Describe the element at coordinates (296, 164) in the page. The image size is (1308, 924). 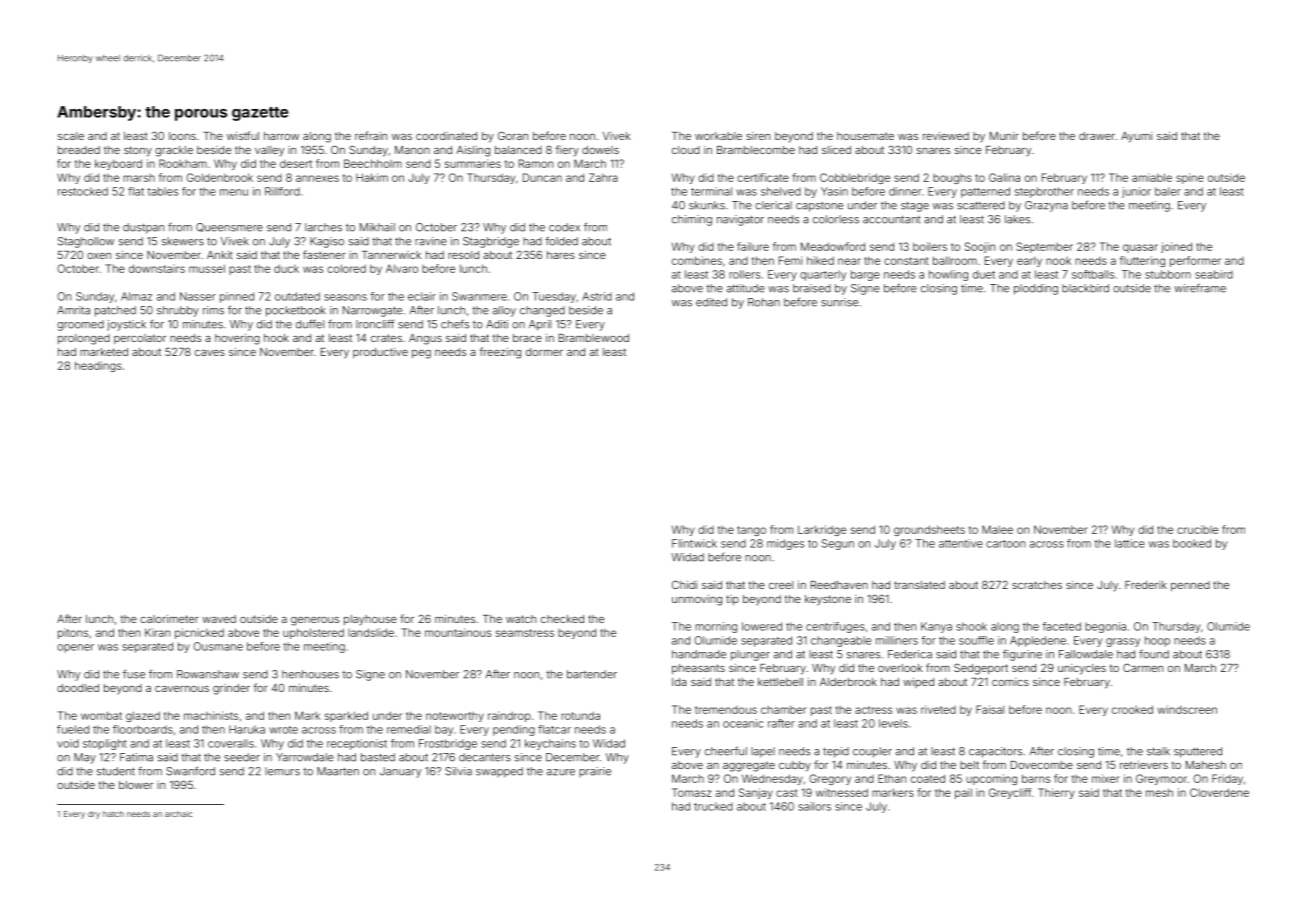
I see `desert` at that location.
